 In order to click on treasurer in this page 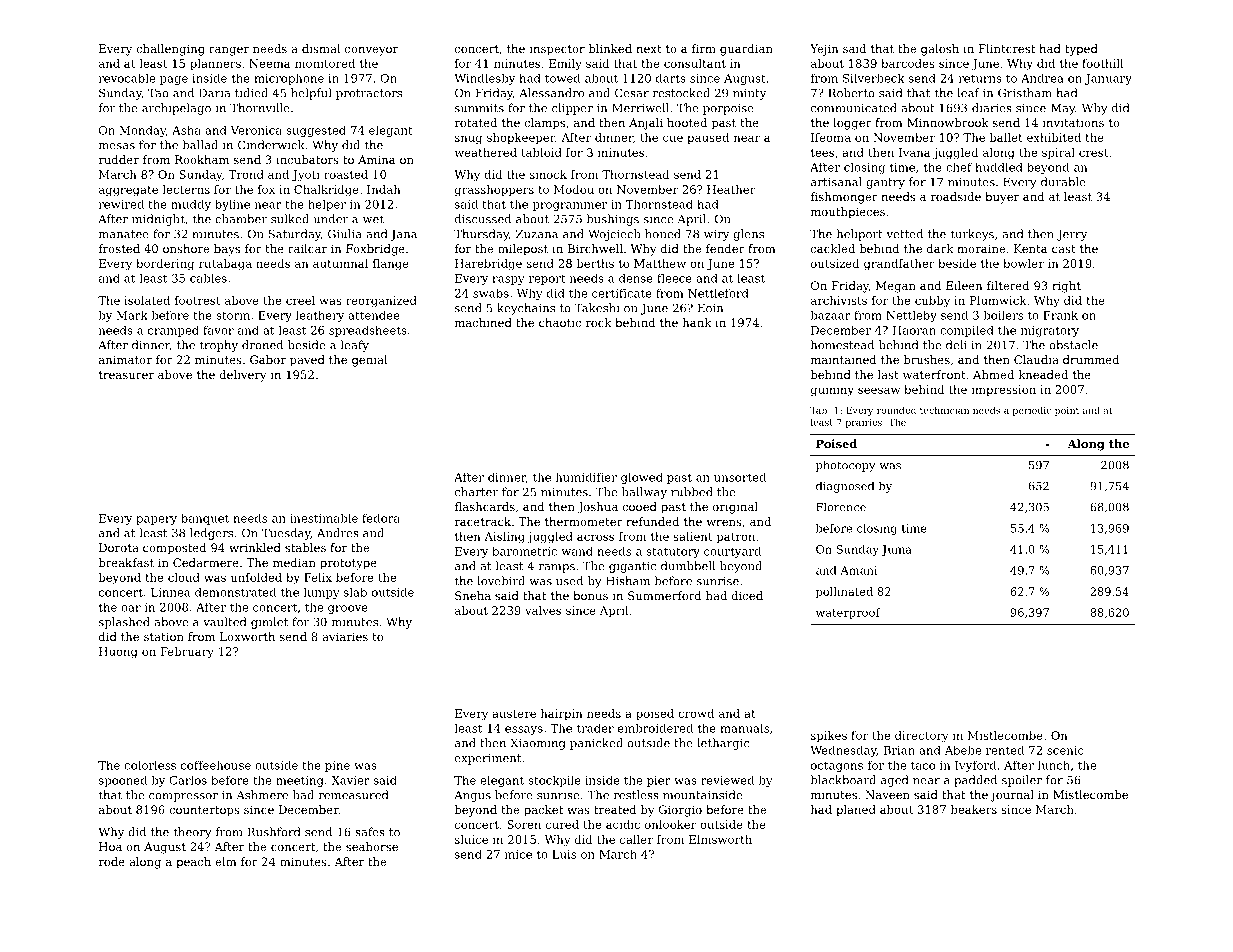, I will do `click(126, 375)`.
